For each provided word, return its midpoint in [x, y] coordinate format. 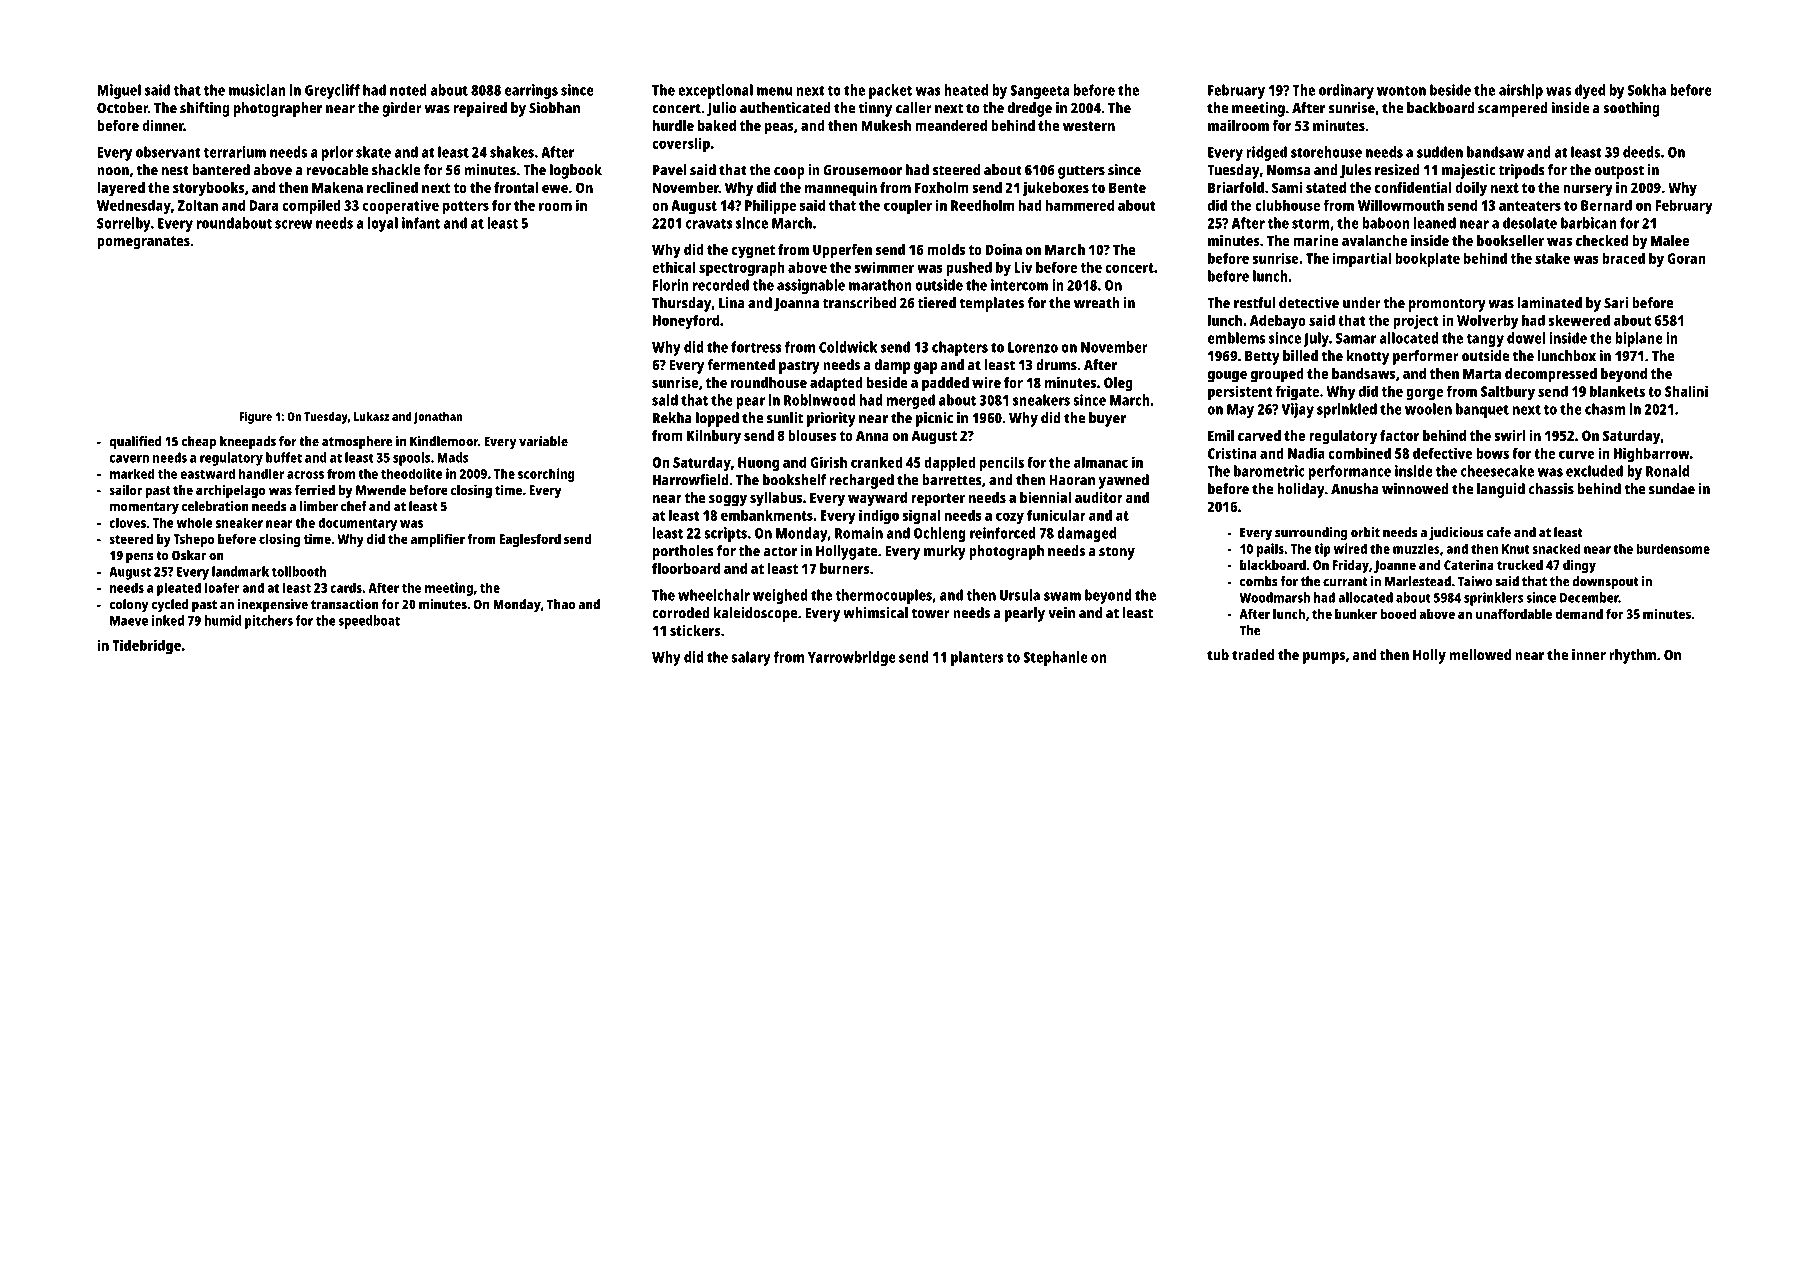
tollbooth [299, 571]
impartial [1362, 259]
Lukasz [371, 416]
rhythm [1632, 656]
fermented [741, 365]
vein [1061, 613]
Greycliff [332, 91]
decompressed [1551, 375]
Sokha [1647, 90]
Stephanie [1055, 658]
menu [774, 91]
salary [751, 658]
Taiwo [1475, 581]
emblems [1236, 338]
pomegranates [143, 243]
